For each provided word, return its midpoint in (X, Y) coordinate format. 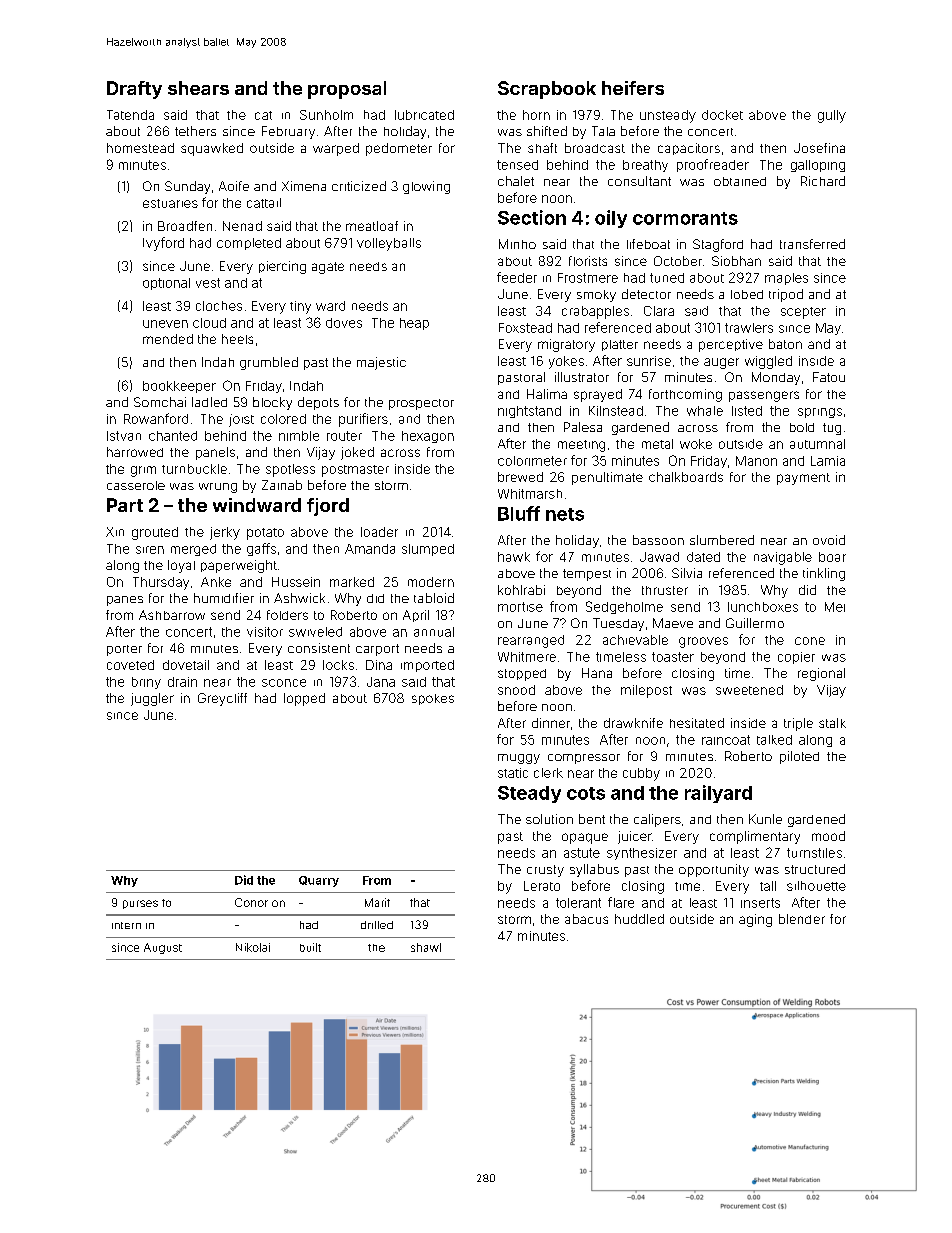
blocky (272, 403)
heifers (633, 88)
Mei (835, 607)
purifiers (363, 420)
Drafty (134, 90)
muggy (519, 759)
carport (377, 650)
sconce (284, 683)
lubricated (424, 115)
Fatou (829, 377)
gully (832, 116)
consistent (319, 648)
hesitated (697, 723)
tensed (517, 165)
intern (126, 925)
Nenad (242, 226)
